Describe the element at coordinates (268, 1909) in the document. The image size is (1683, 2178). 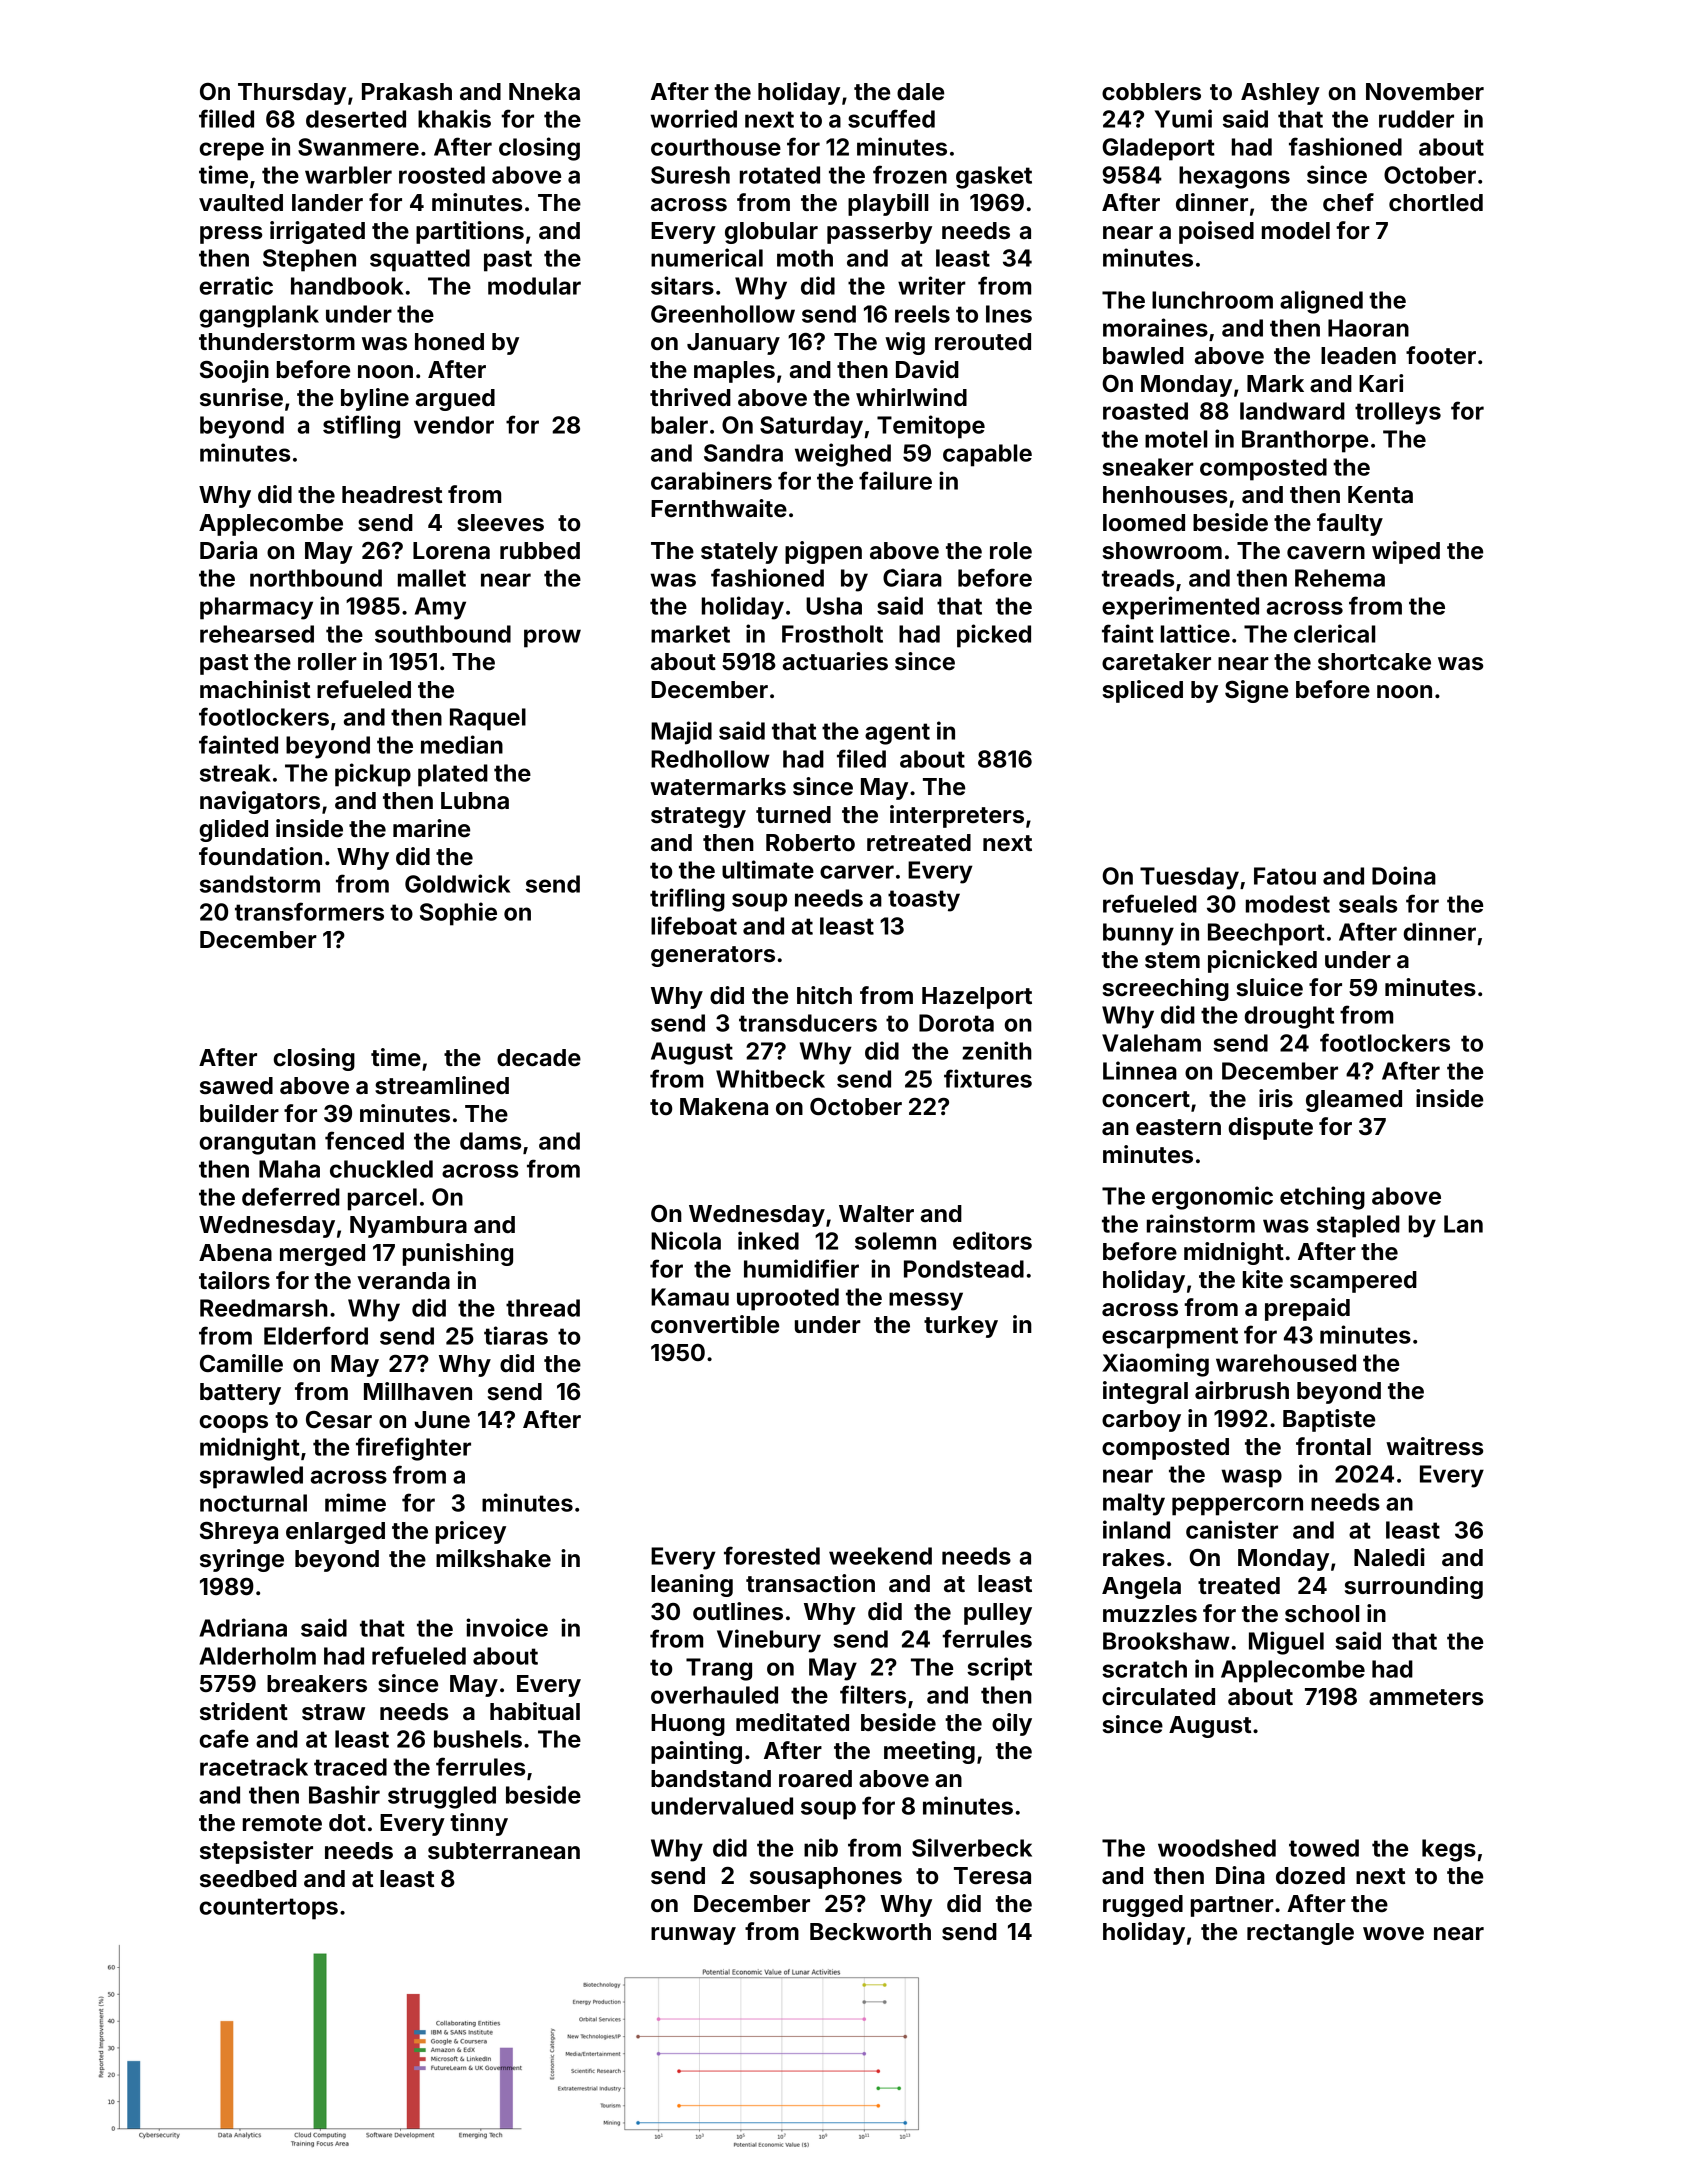
I see `countertops` at that location.
